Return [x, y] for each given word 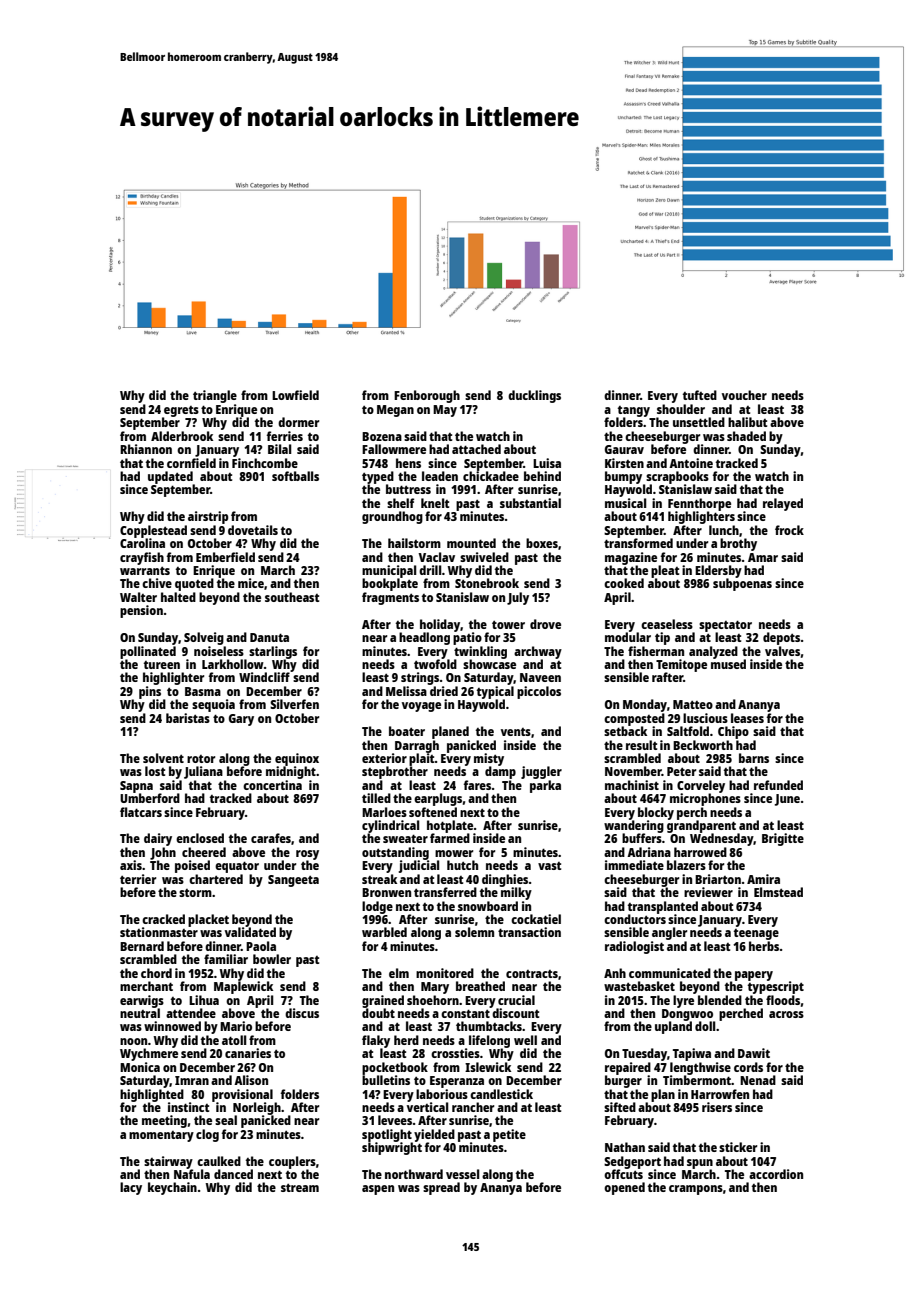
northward [414, 1174]
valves [782, 651]
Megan [395, 411]
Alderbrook [182, 436]
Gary [241, 720]
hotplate [450, 826]
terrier [138, 879]
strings [420, 678]
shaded [746, 436]
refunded [778, 785]
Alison [251, 1080]
